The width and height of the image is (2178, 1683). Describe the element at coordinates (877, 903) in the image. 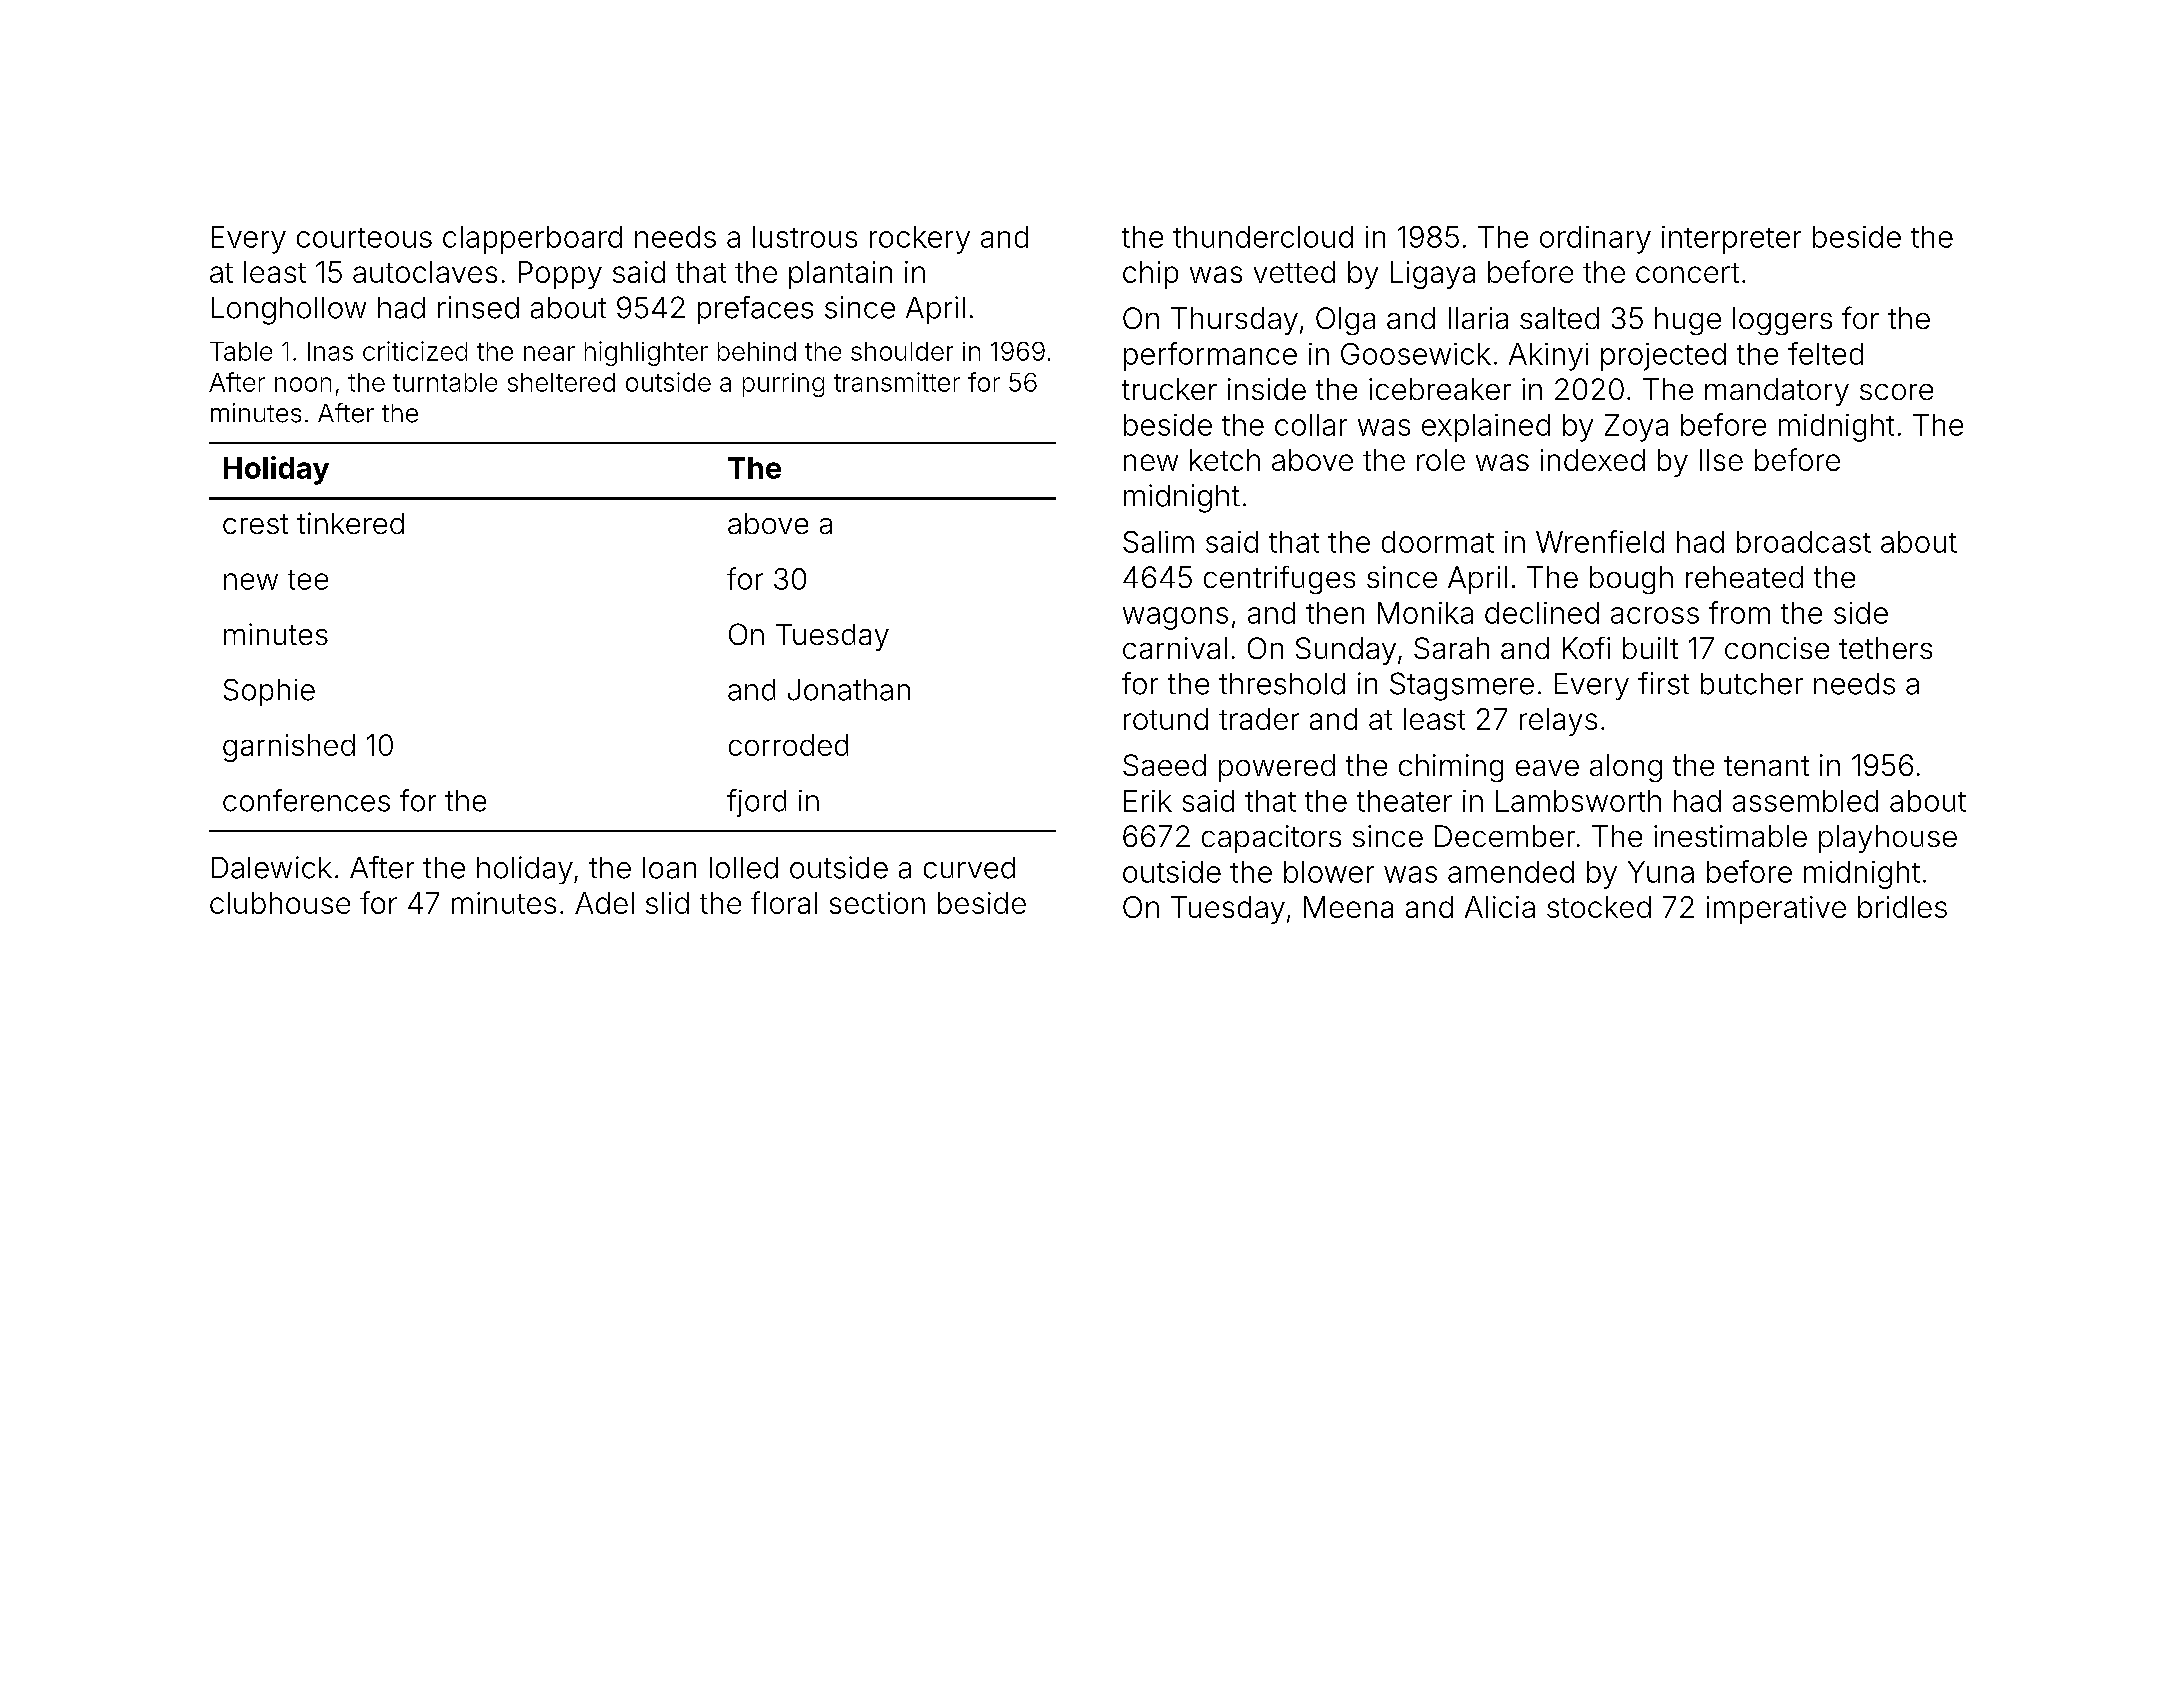

I see `section` at that location.
